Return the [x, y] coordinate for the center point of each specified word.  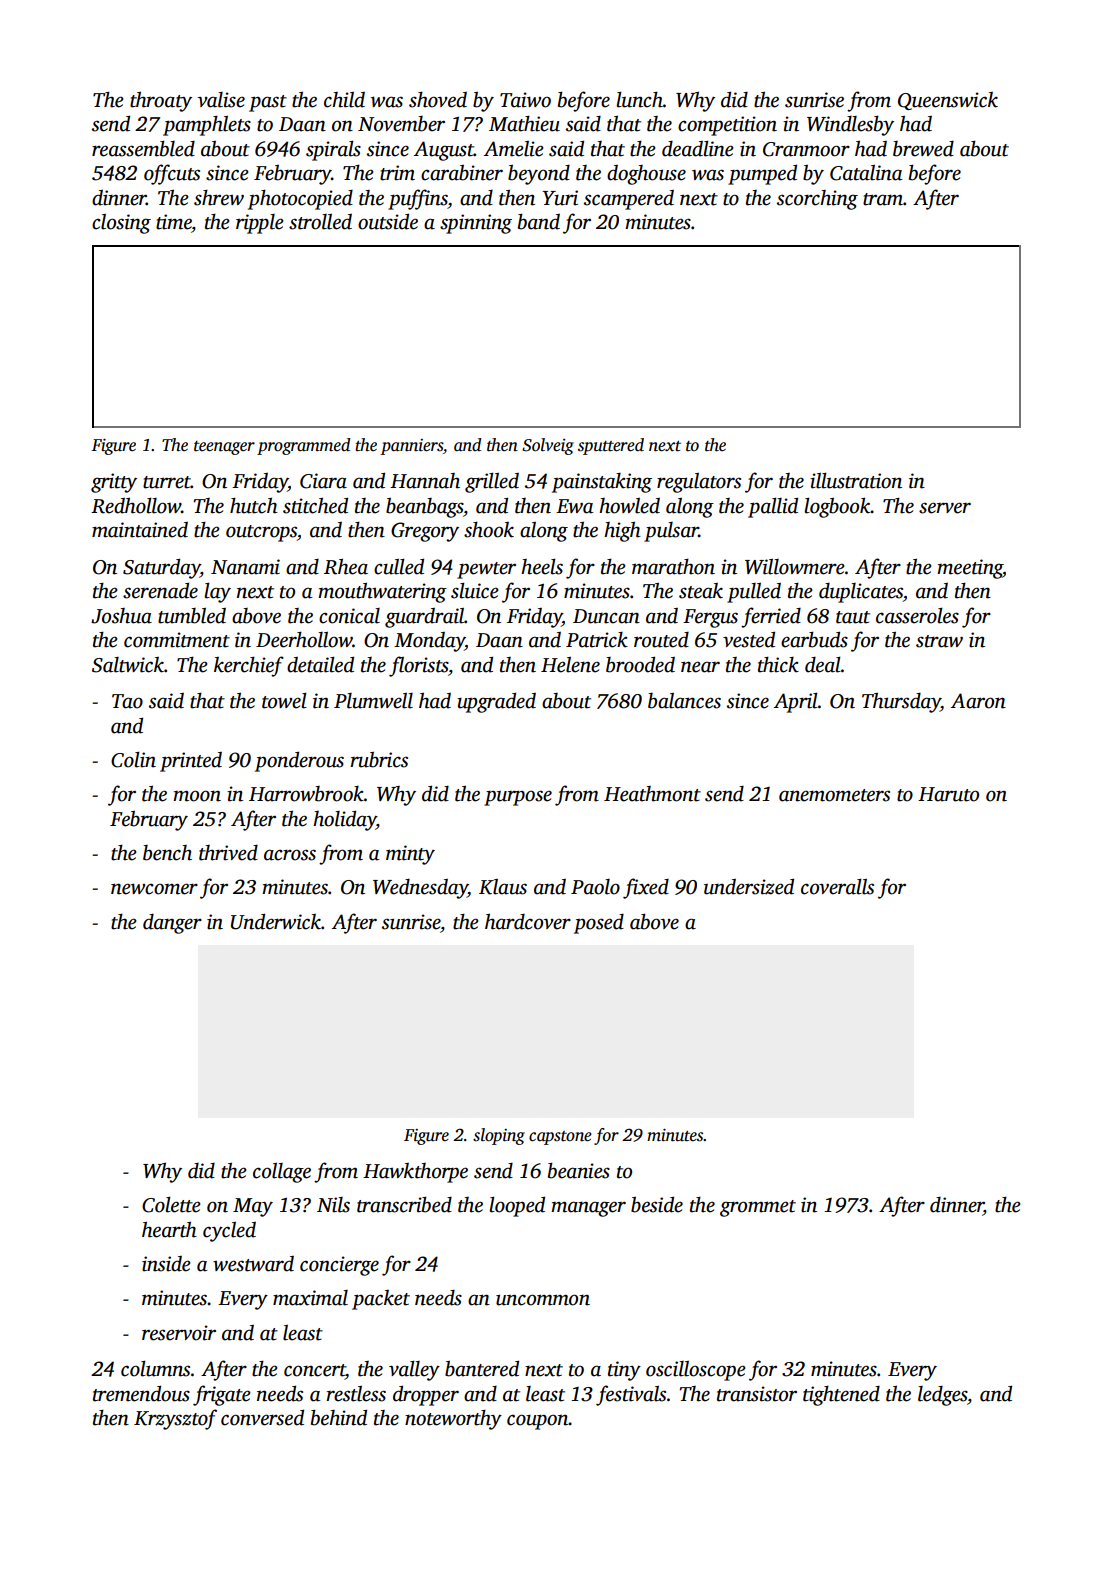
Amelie [514, 149]
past [268, 103]
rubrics [379, 760]
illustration [856, 481]
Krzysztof [175, 1419]
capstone [560, 1138]
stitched [315, 505]
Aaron [978, 701]
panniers [411, 447]
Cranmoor [806, 149]
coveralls [837, 887]
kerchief [249, 666]
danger [172, 924]
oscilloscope [696, 1371]
